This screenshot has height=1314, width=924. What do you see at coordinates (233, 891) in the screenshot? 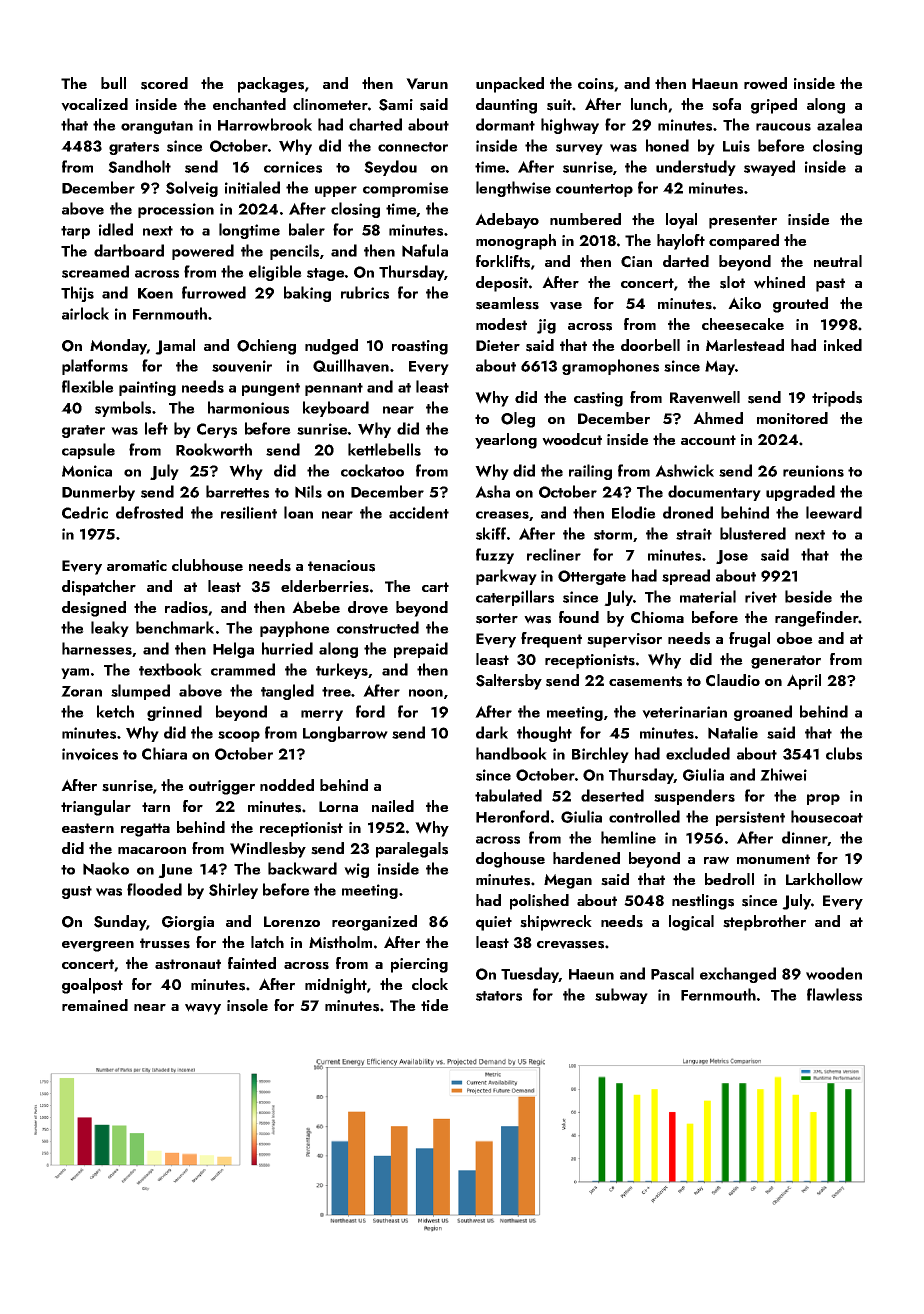
I see `Shirley` at bounding box center [233, 891].
